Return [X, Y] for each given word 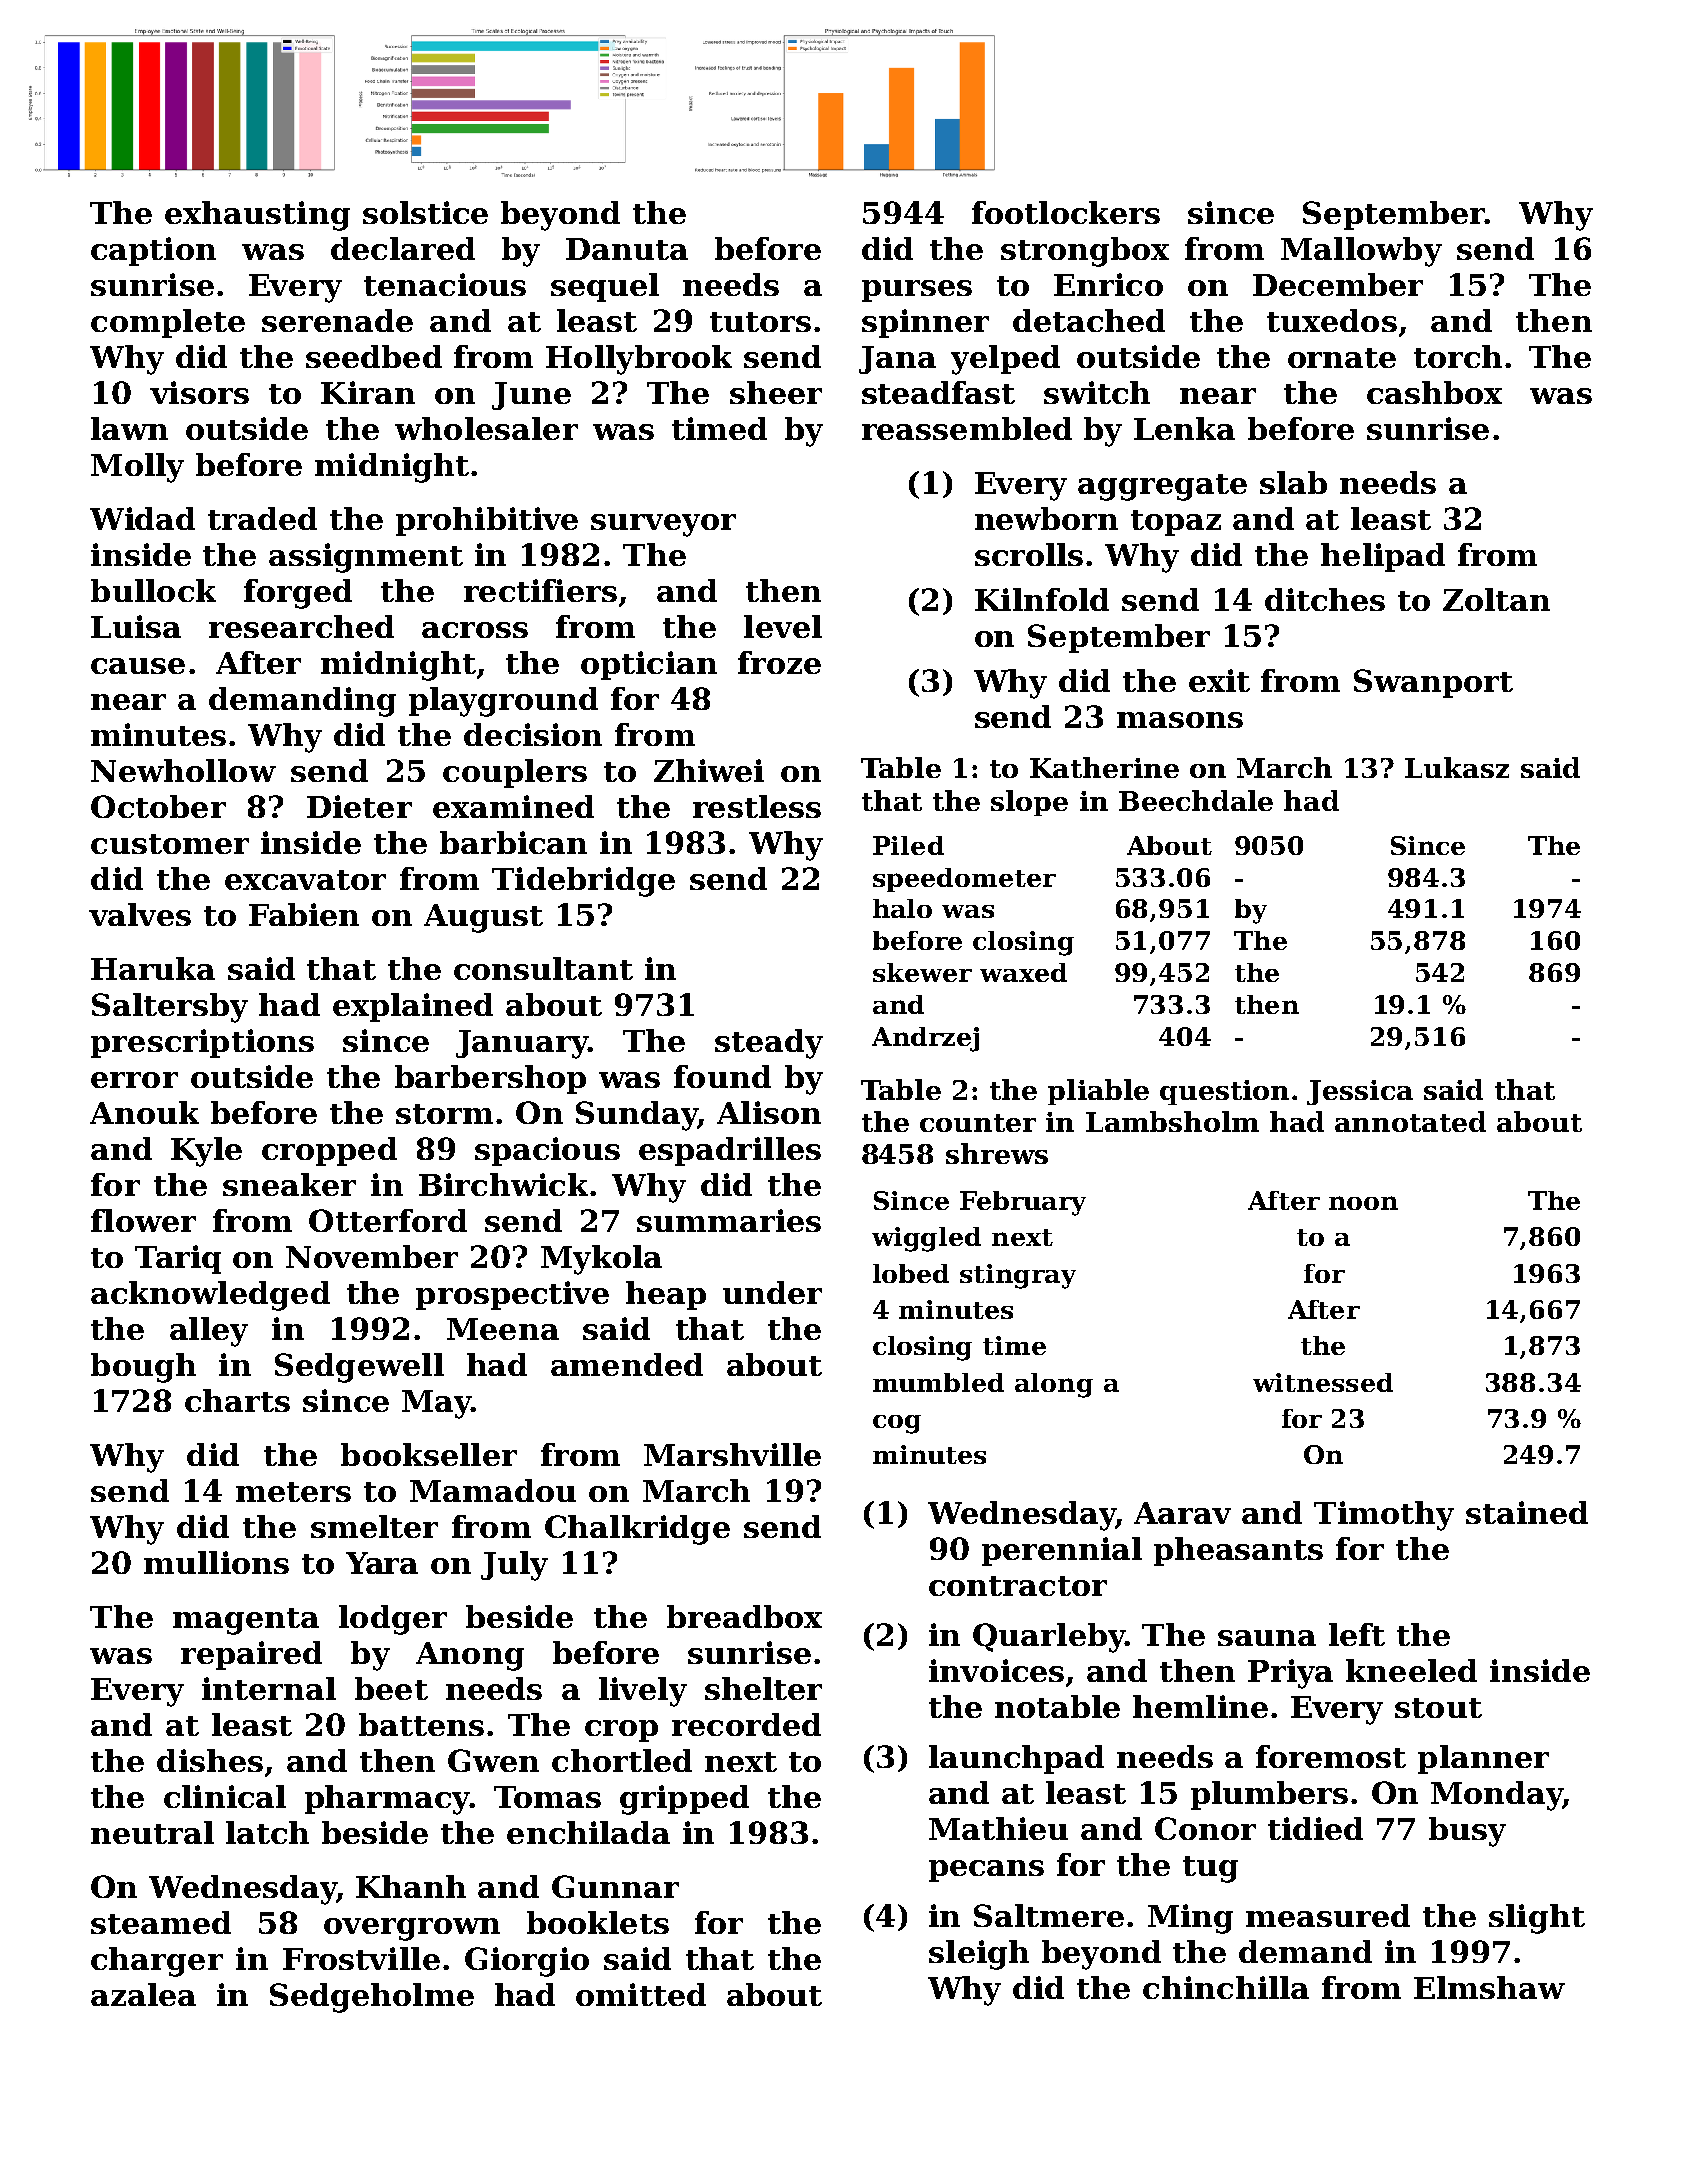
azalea [143, 1994]
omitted [641, 1994]
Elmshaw [1489, 1987]
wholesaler [486, 428]
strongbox [1085, 252]
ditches [1325, 599]
